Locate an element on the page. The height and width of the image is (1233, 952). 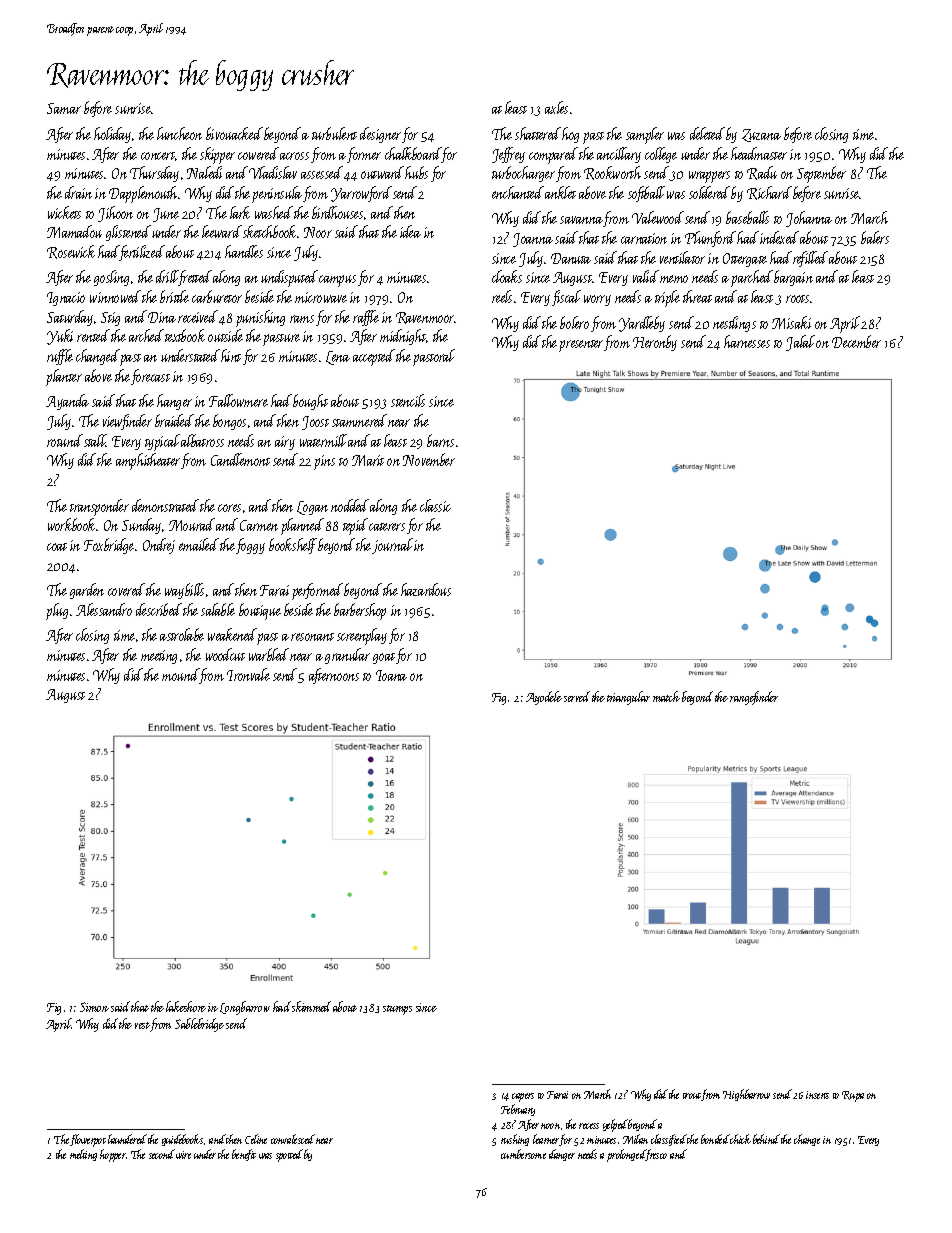
stumps is located at coordinates (397, 1010).
